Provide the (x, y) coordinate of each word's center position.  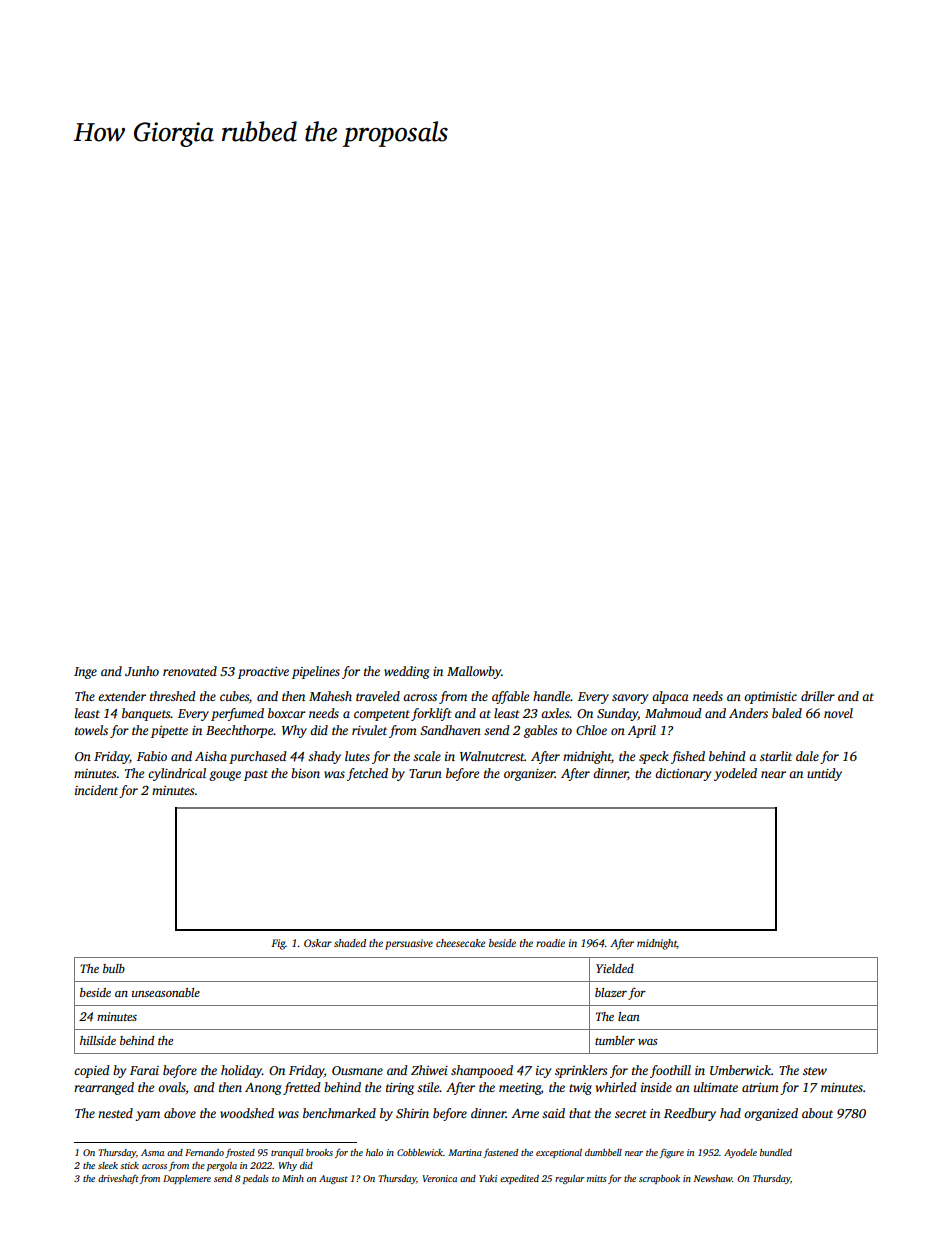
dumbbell (603, 1152)
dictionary (683, 774)
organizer (529, 775)
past (256, 775)
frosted (240, 1153)
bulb (114, 968)
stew (815, 1071)
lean (629, 1016)
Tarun (425, 773)
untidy (824, 774)
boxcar (287, 713)
